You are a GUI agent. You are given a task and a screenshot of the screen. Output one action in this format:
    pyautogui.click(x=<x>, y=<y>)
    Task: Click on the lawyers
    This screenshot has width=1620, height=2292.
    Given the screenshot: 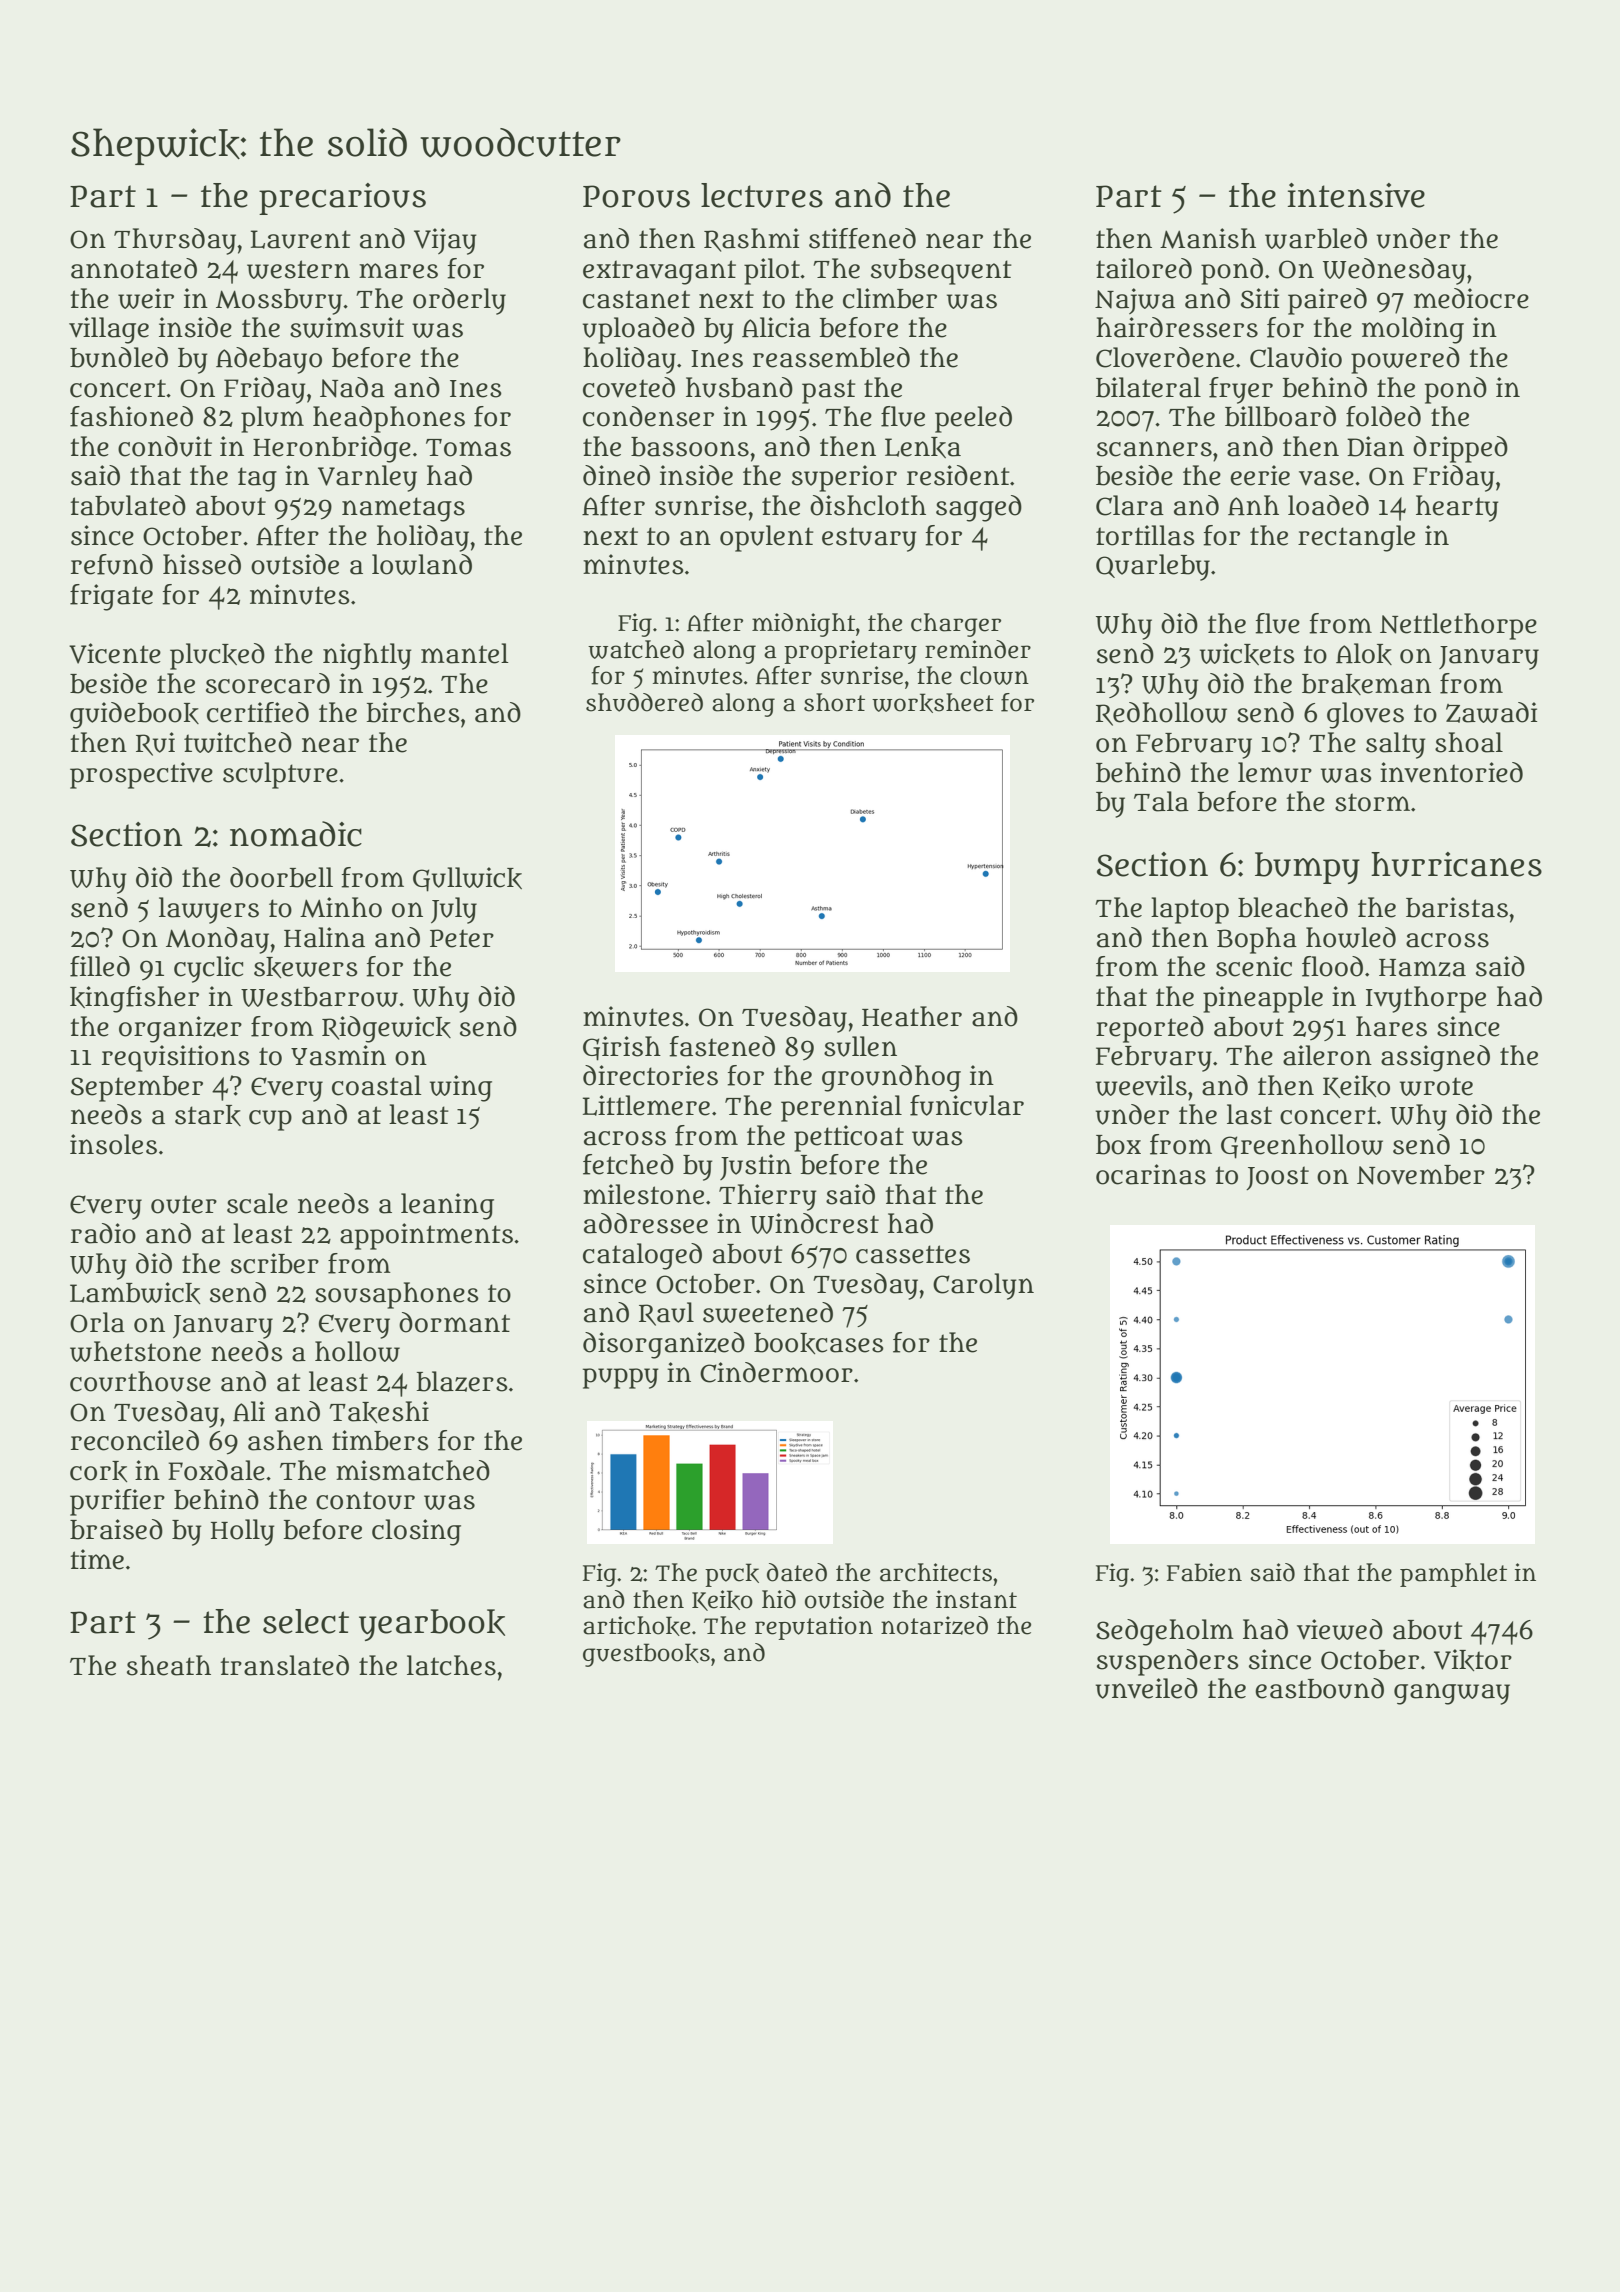 What is the action you would take?
    pyautogui.click(x=209, y=910)
